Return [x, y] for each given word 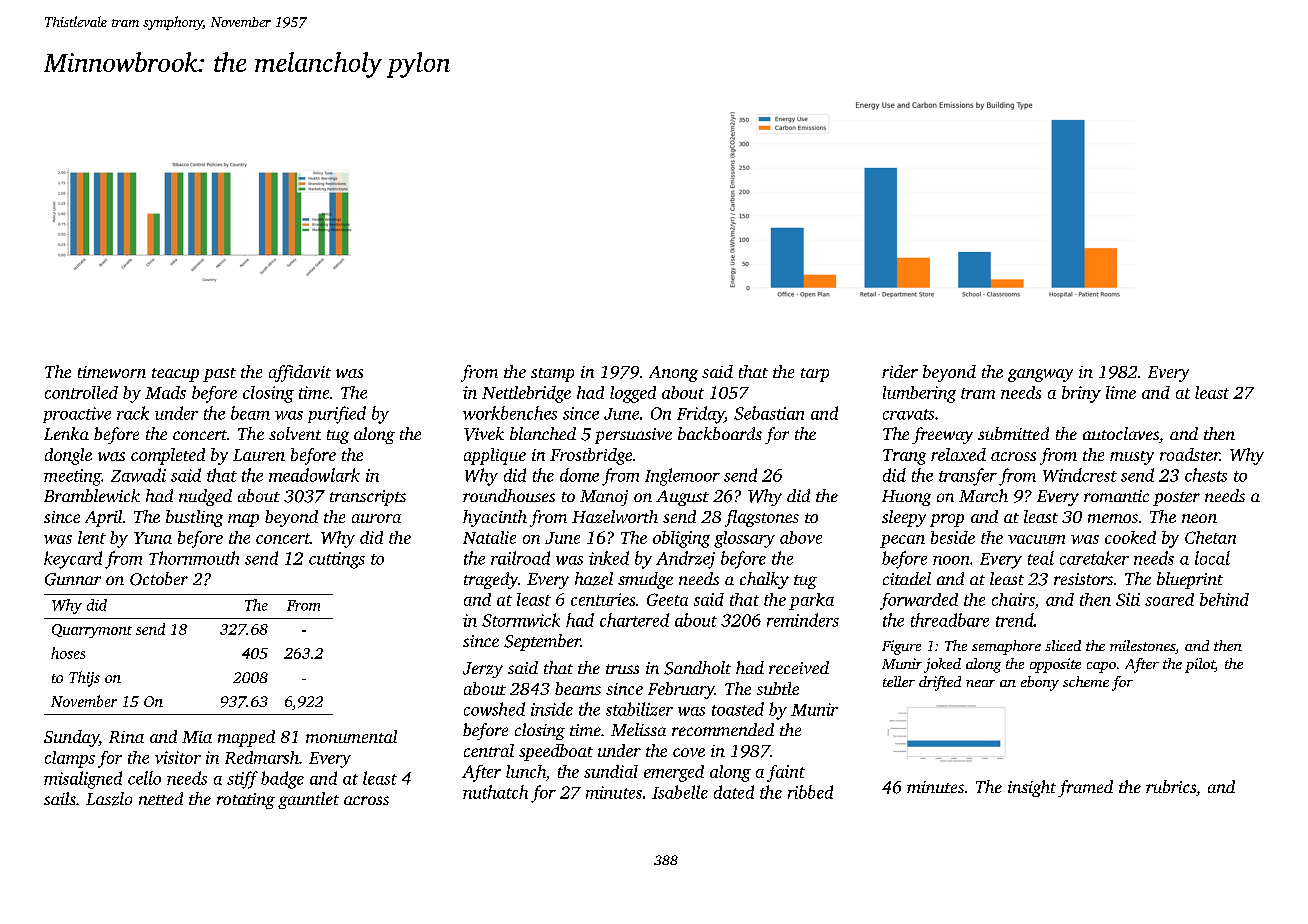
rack [133, 413]
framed [1085, 788]
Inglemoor [682, 477]
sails [60, 798]
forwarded [919, 601]
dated [734, 792]
